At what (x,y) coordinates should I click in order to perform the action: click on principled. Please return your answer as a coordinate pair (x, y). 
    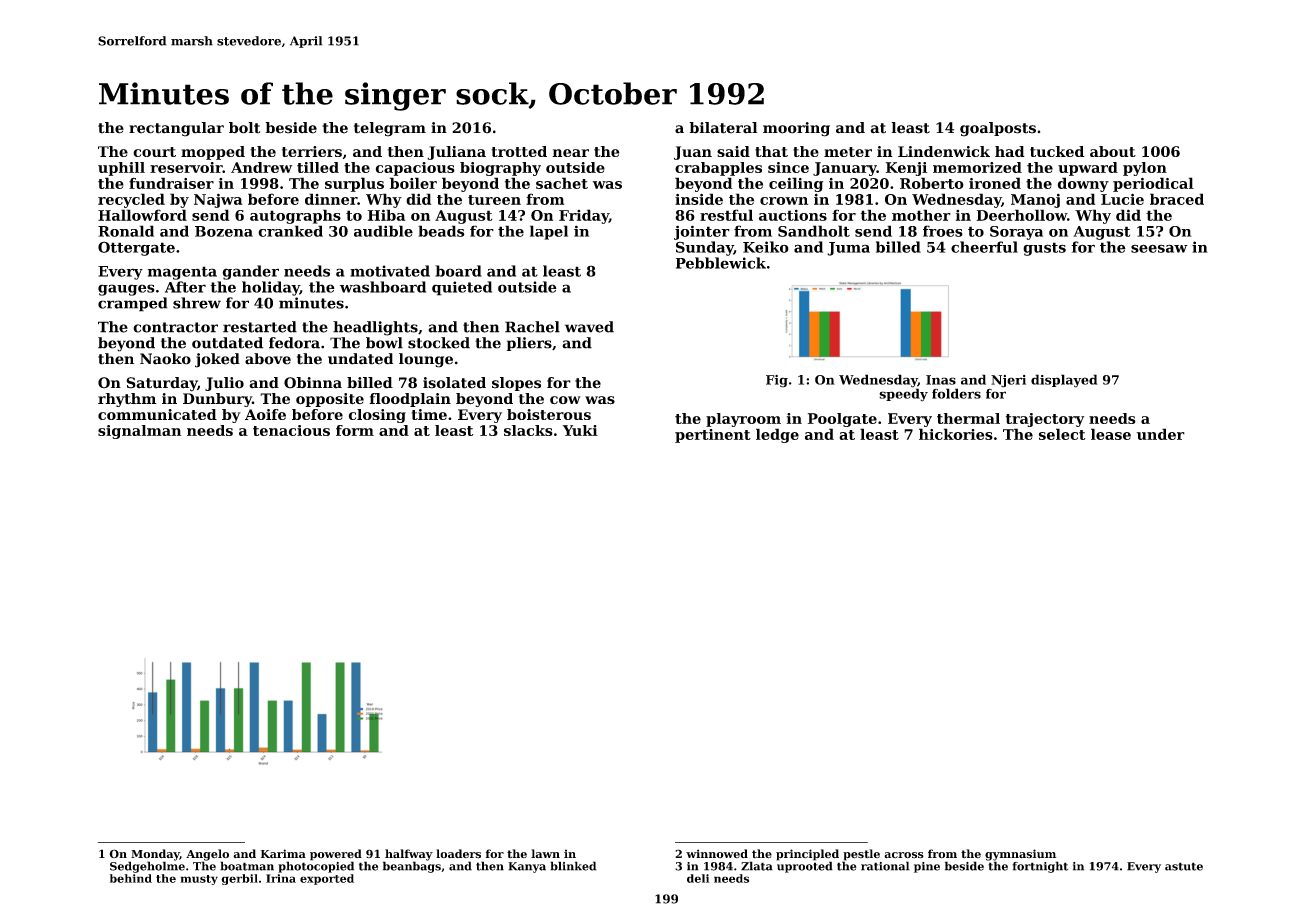
    Looking at the image, I should click on (807, 855).
